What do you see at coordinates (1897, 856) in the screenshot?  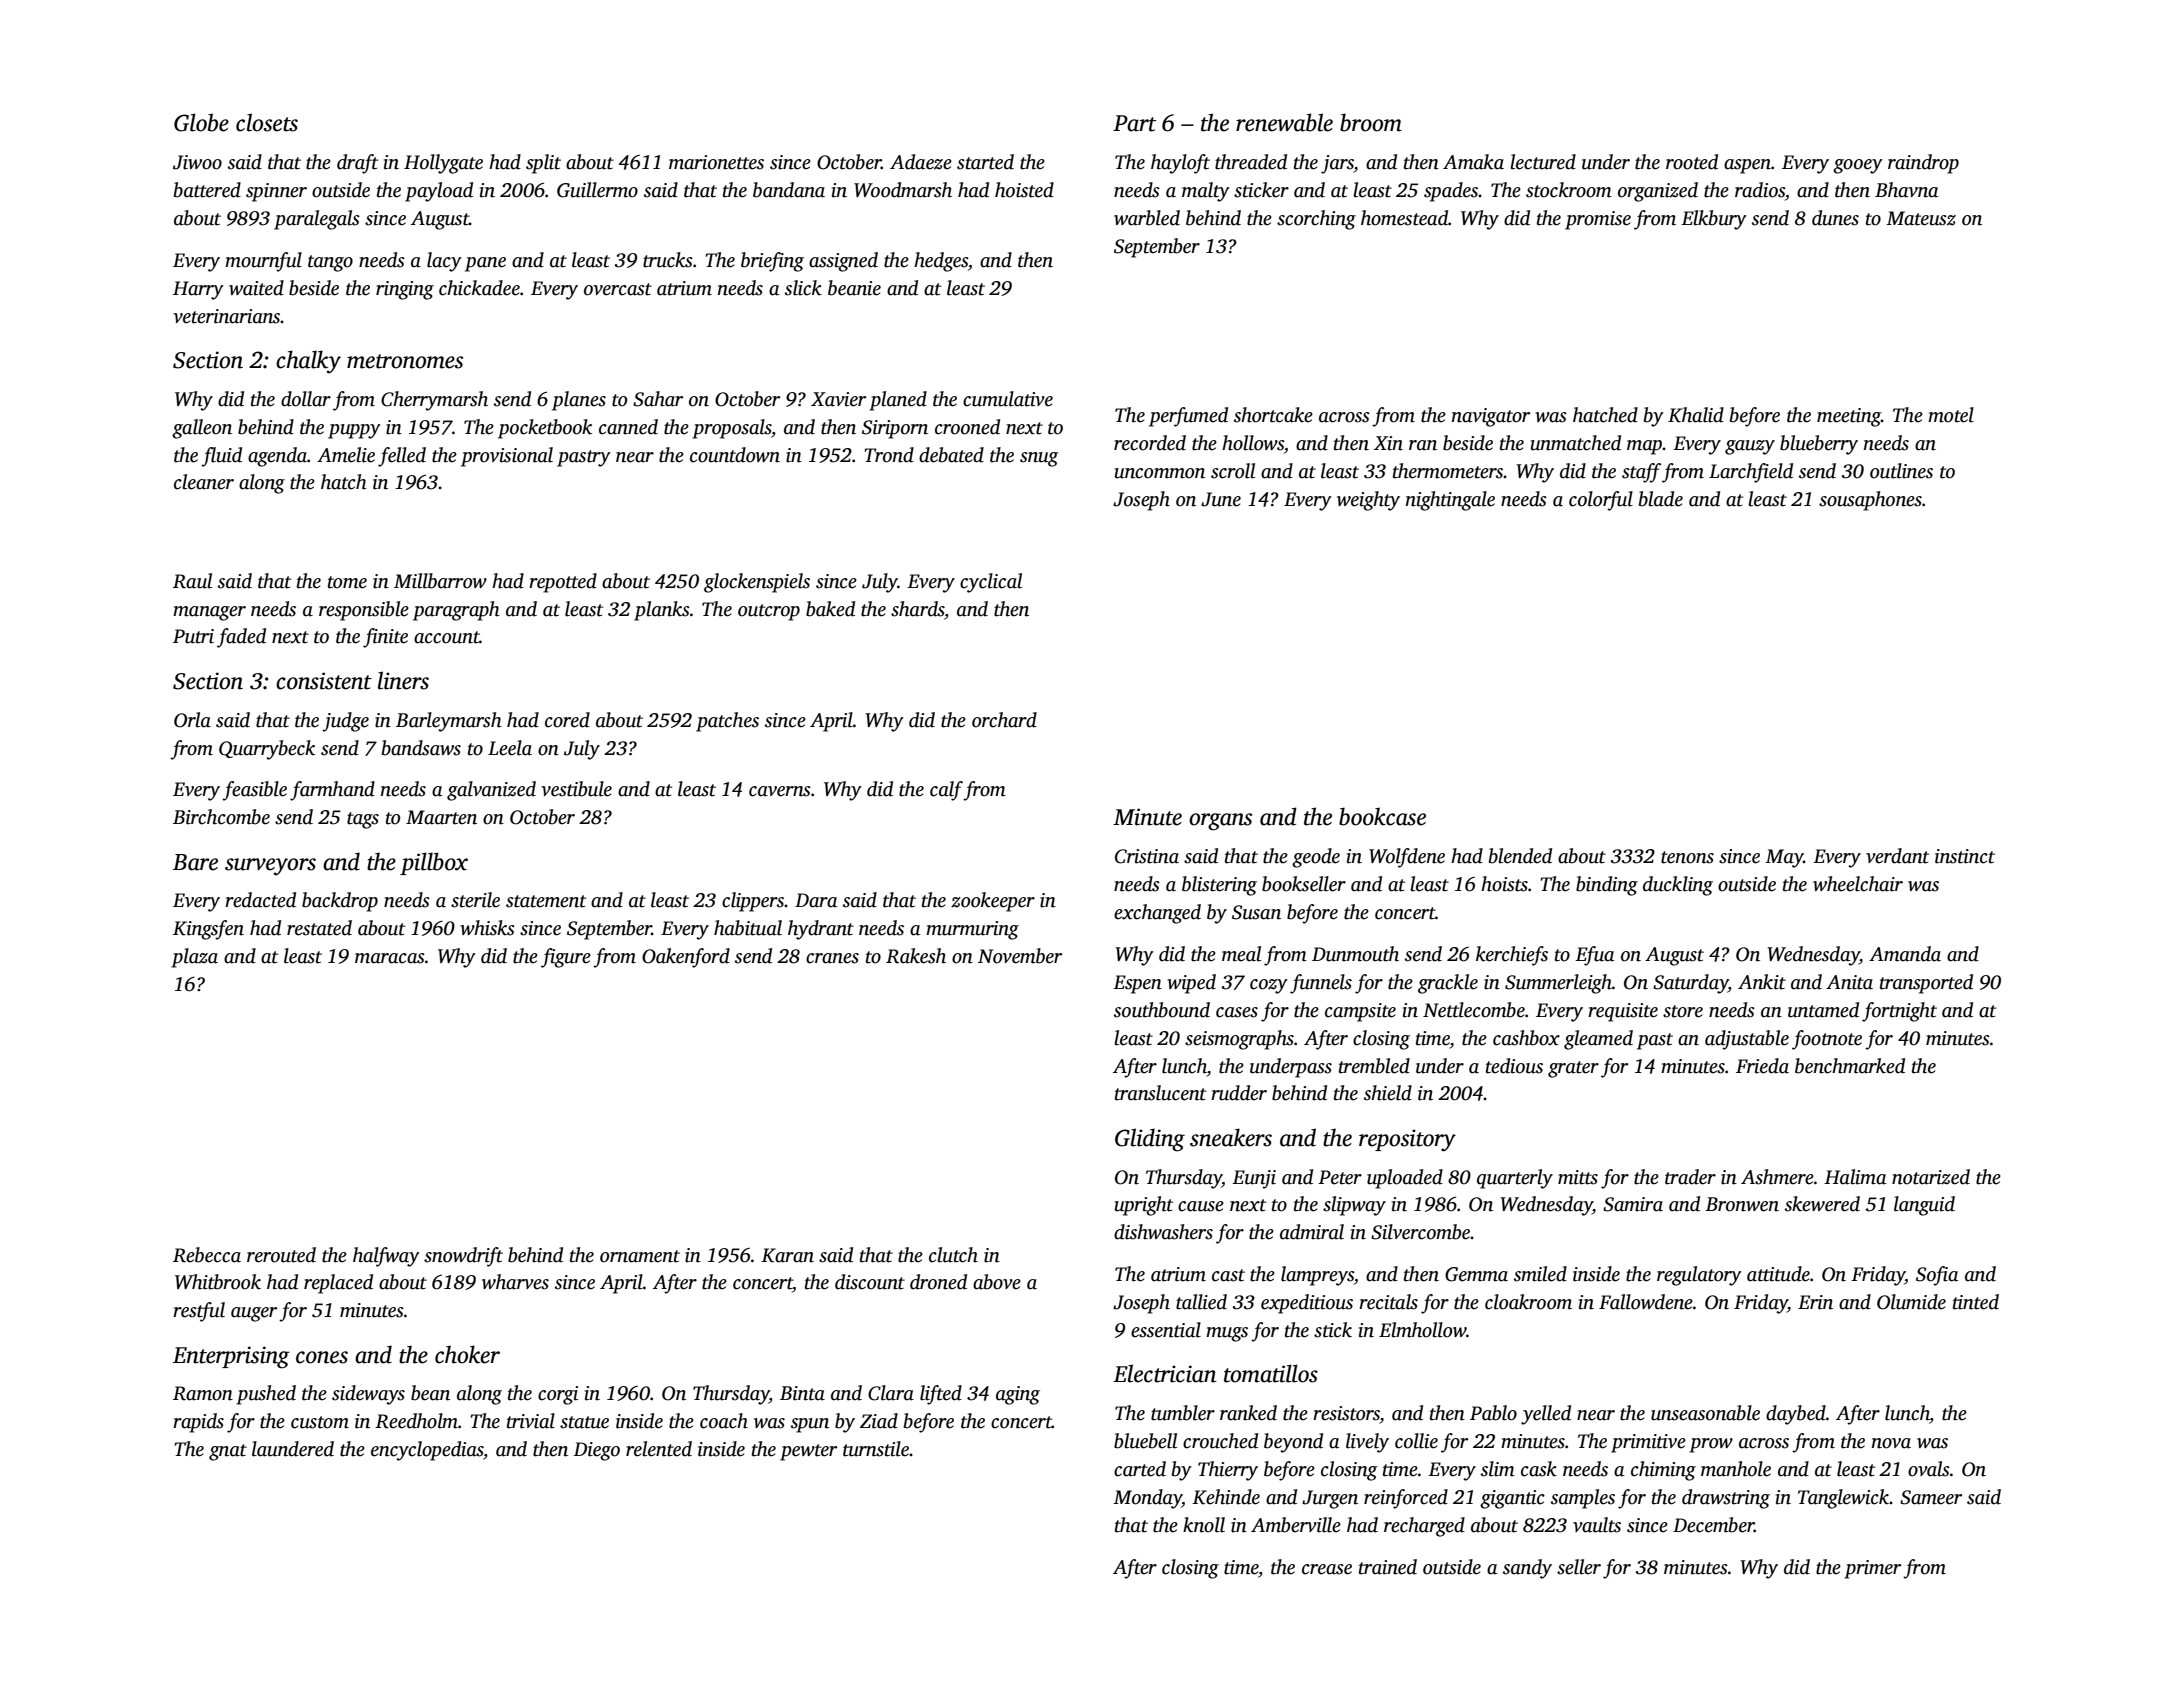 I see `verdant` at bounding box center [1897, 856].
